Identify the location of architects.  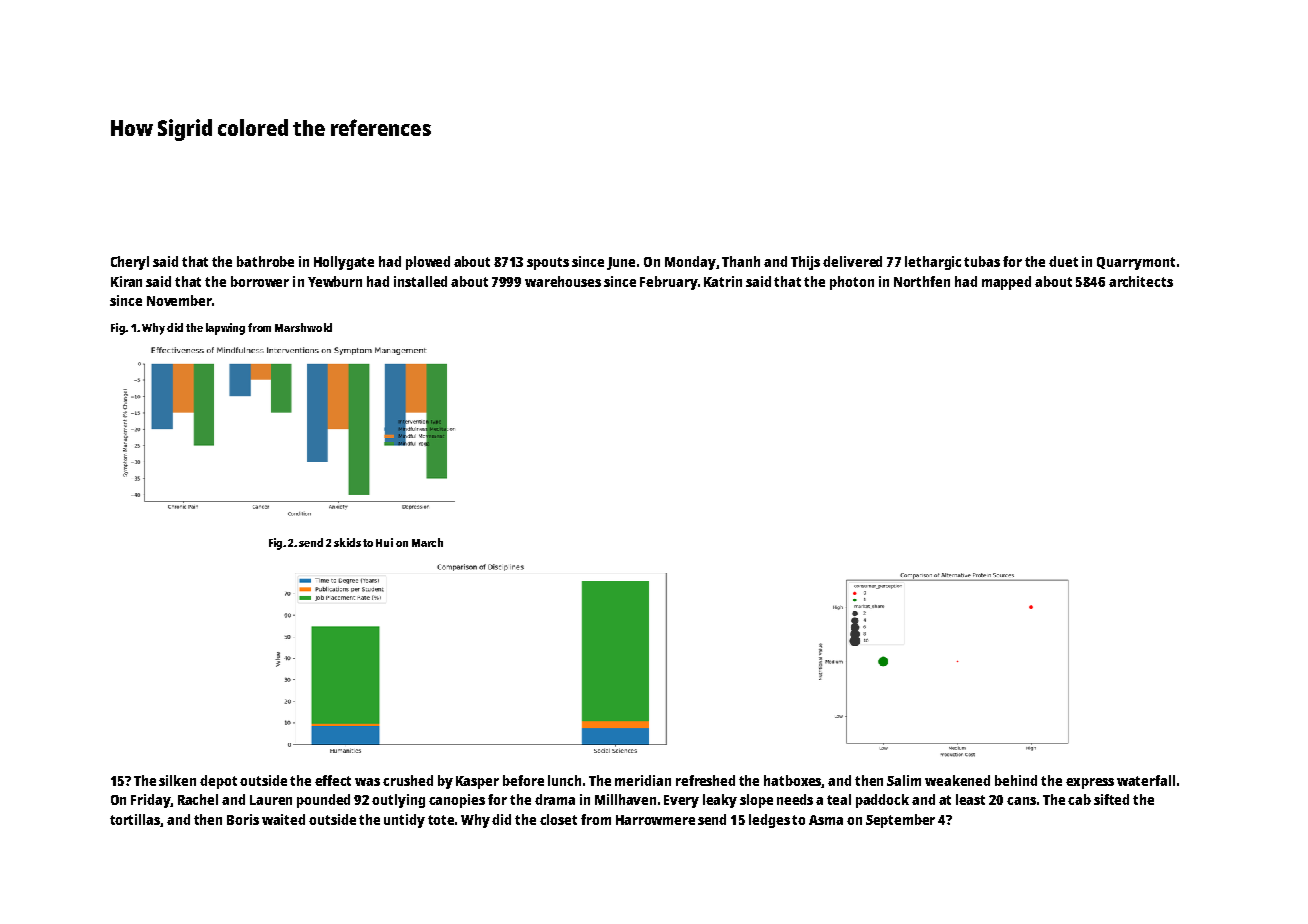
(1141, 281).
